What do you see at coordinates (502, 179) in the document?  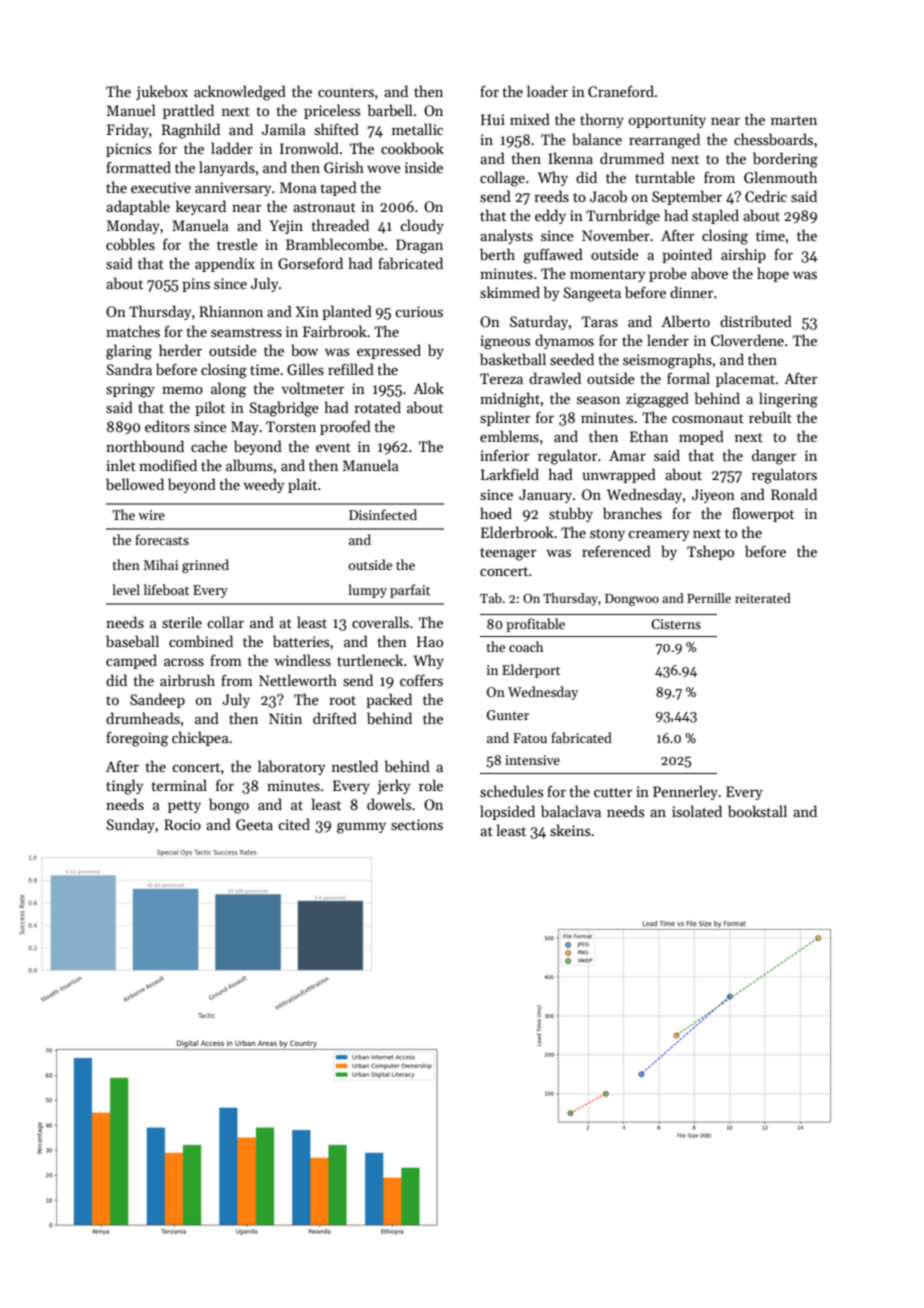 I see `collage` at bounding box center [502, 179].
